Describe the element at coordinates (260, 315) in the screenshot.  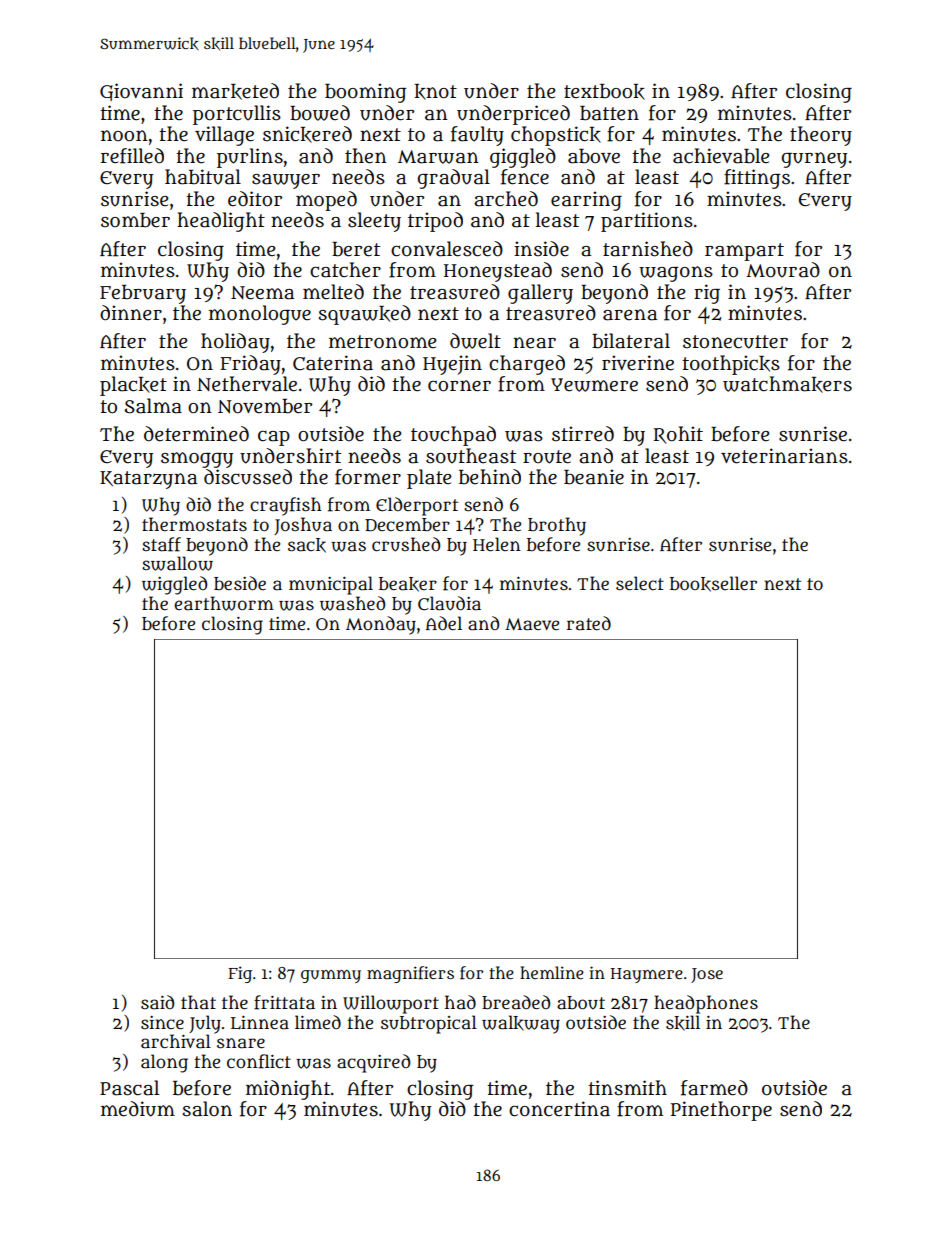
I see `monologue` at that location.
